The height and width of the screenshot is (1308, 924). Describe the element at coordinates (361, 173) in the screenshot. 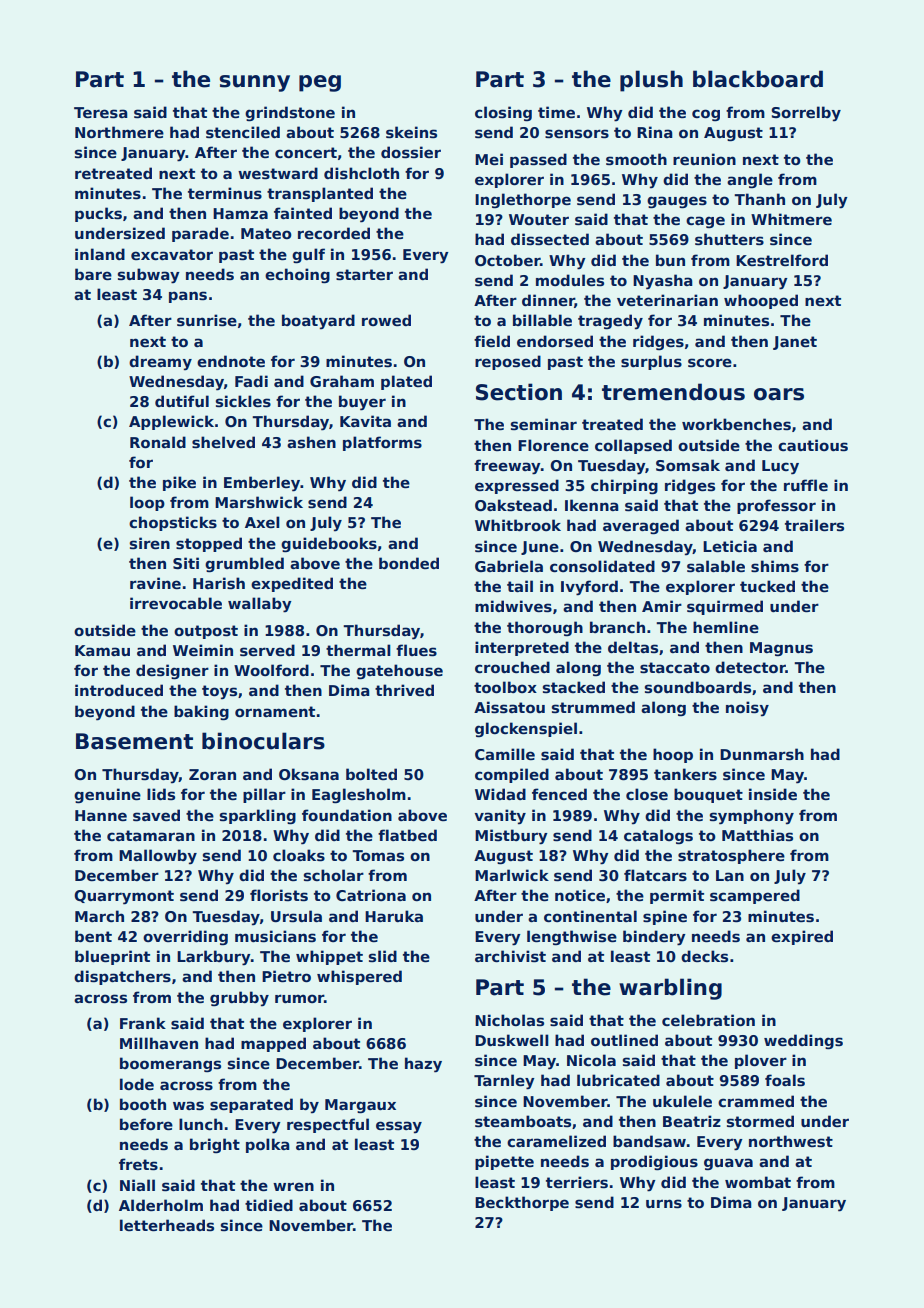

I see `dishcloth` at that location.
